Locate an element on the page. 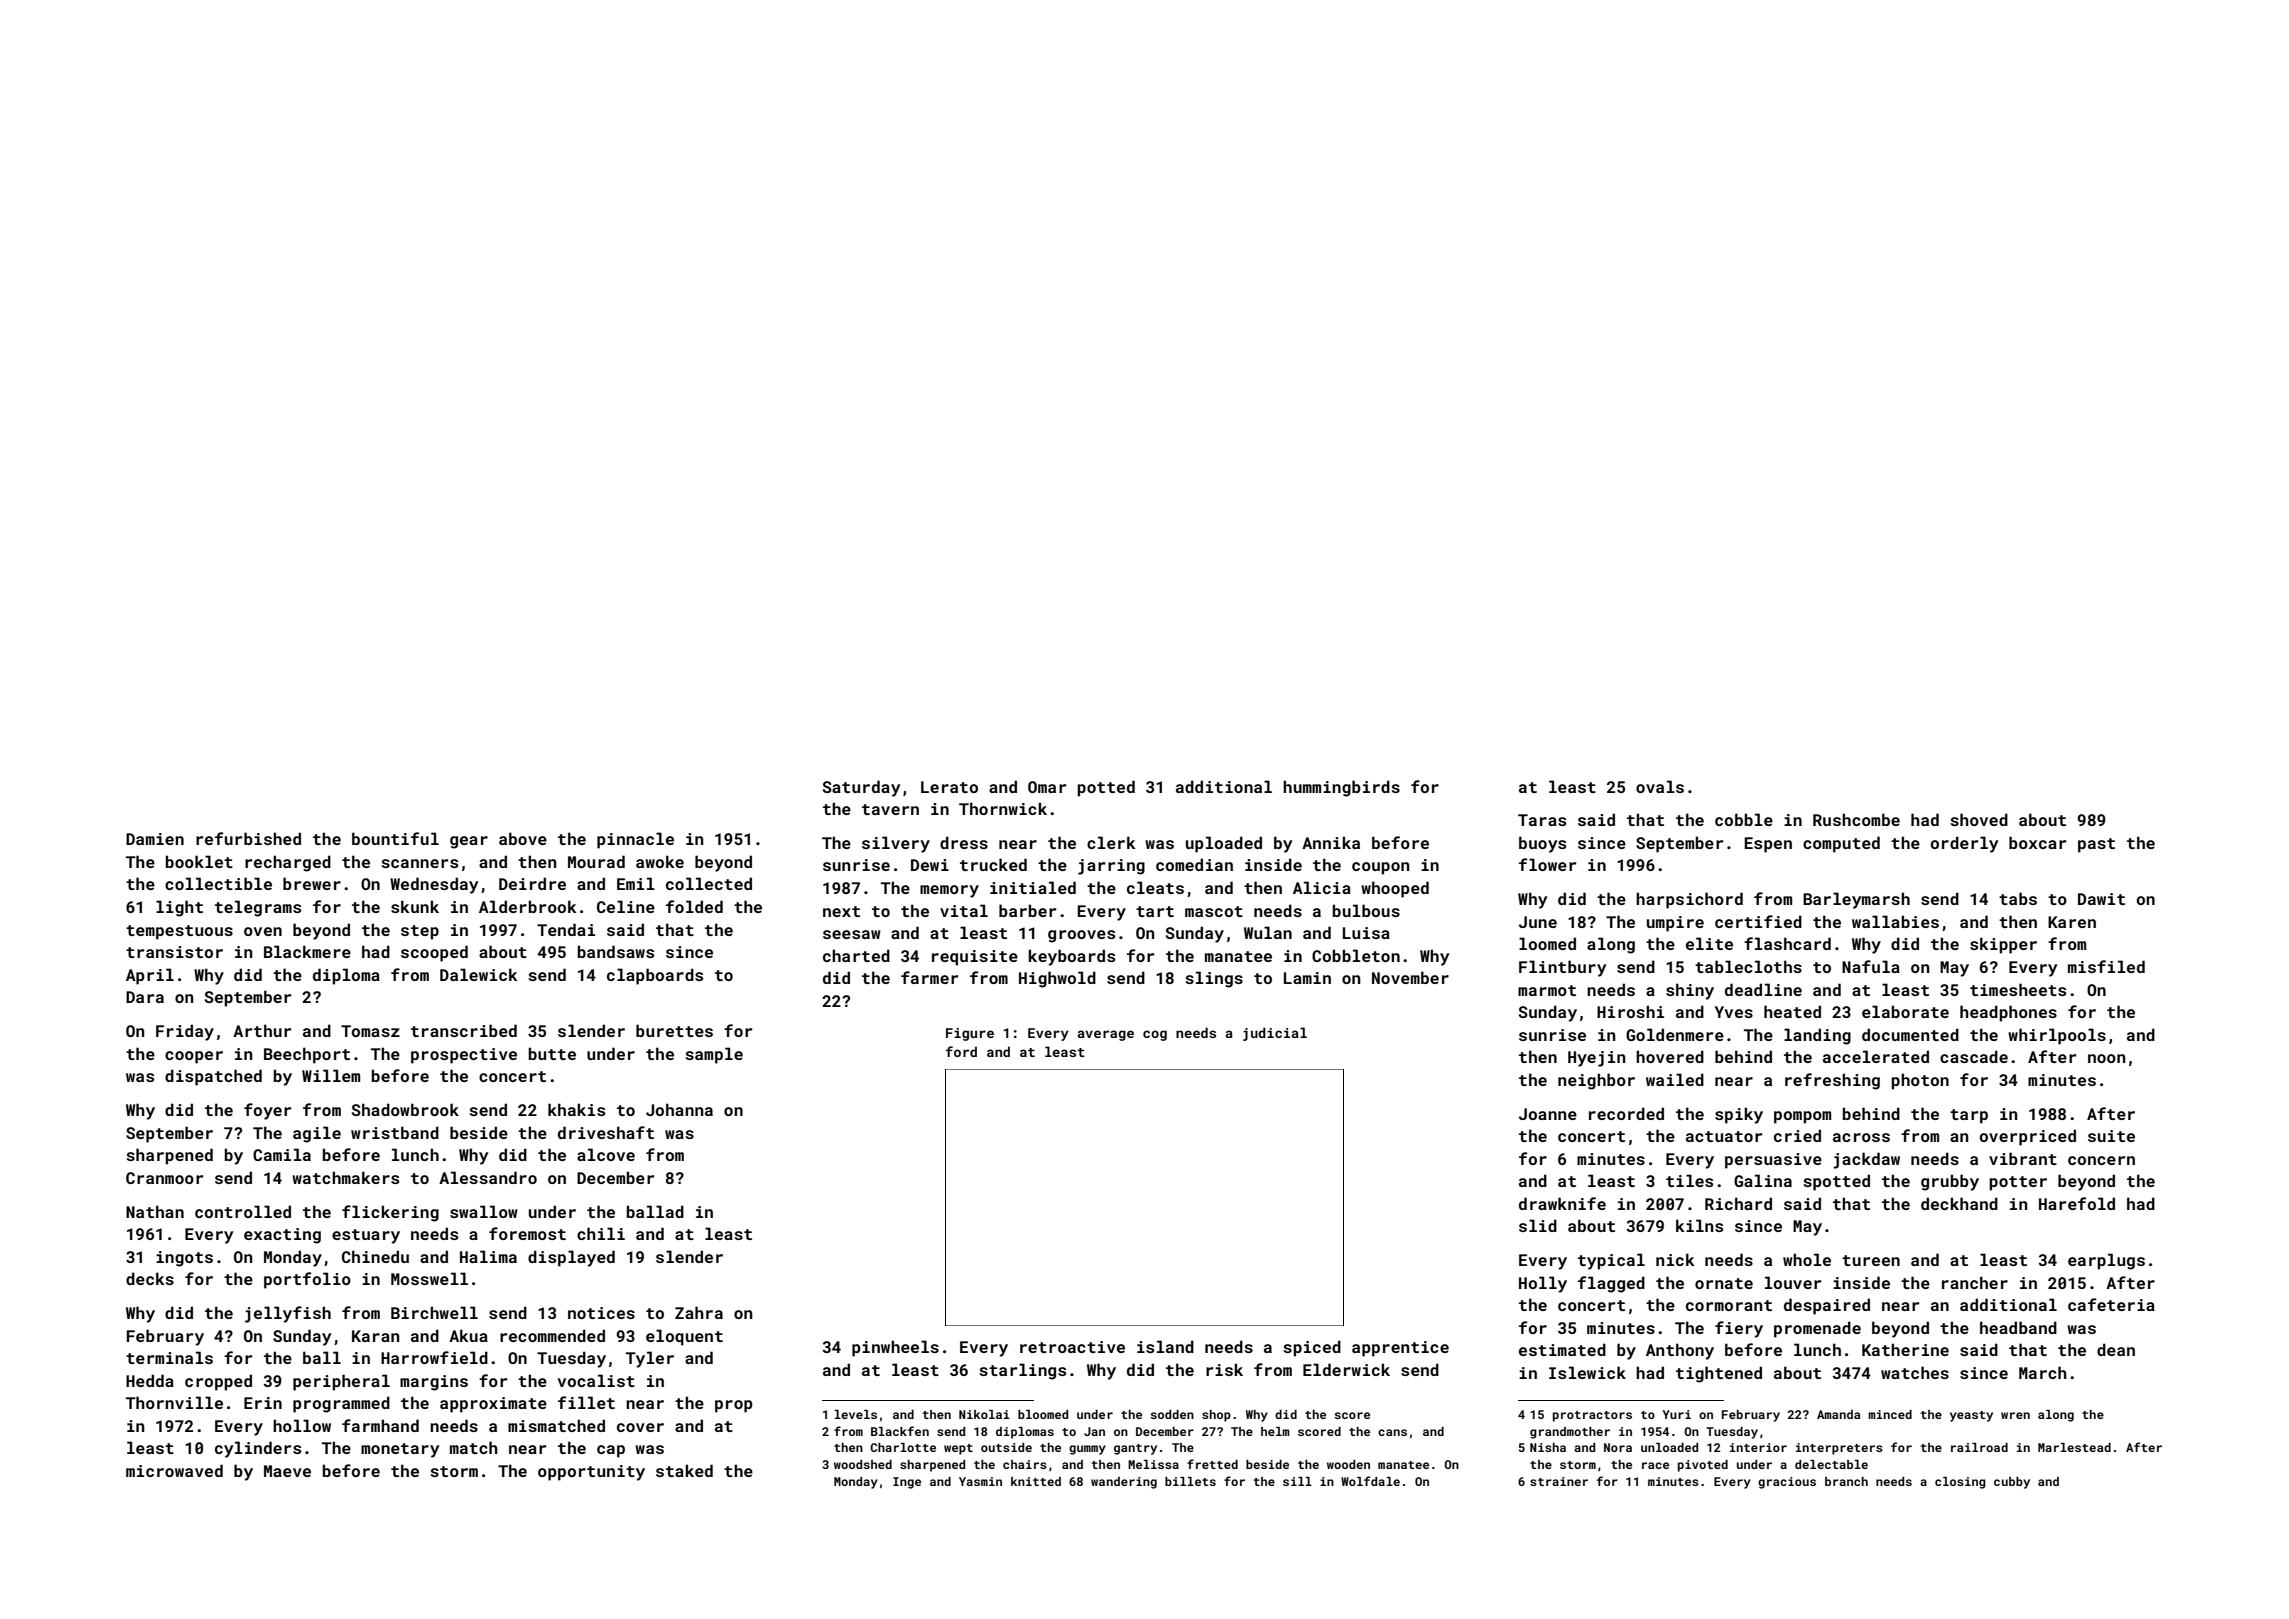 This page has height=1619, width=2289. Thornwick is located at coordinates (1003, 808).
